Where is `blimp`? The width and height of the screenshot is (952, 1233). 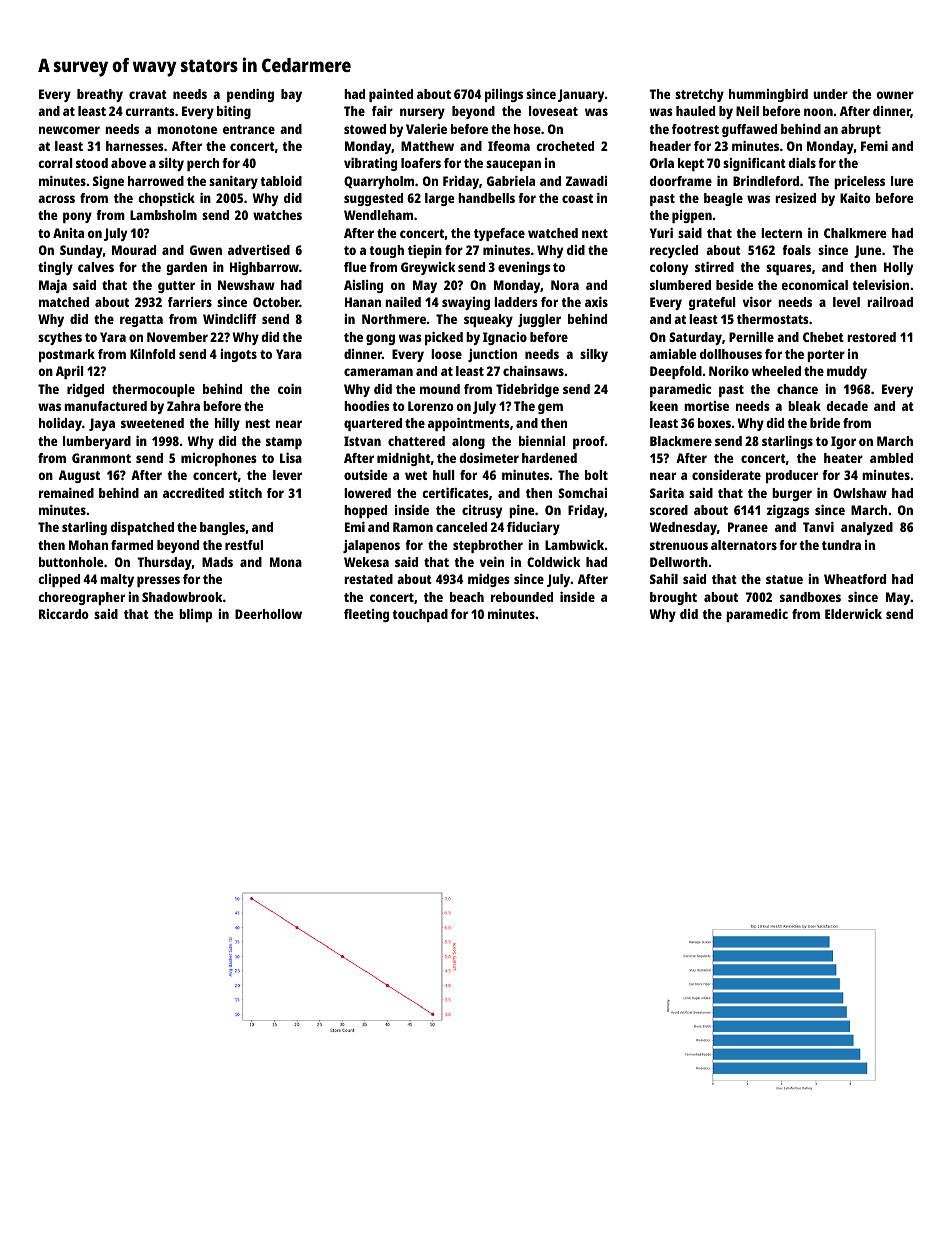
blimp is located at coordinates (195, 615).
